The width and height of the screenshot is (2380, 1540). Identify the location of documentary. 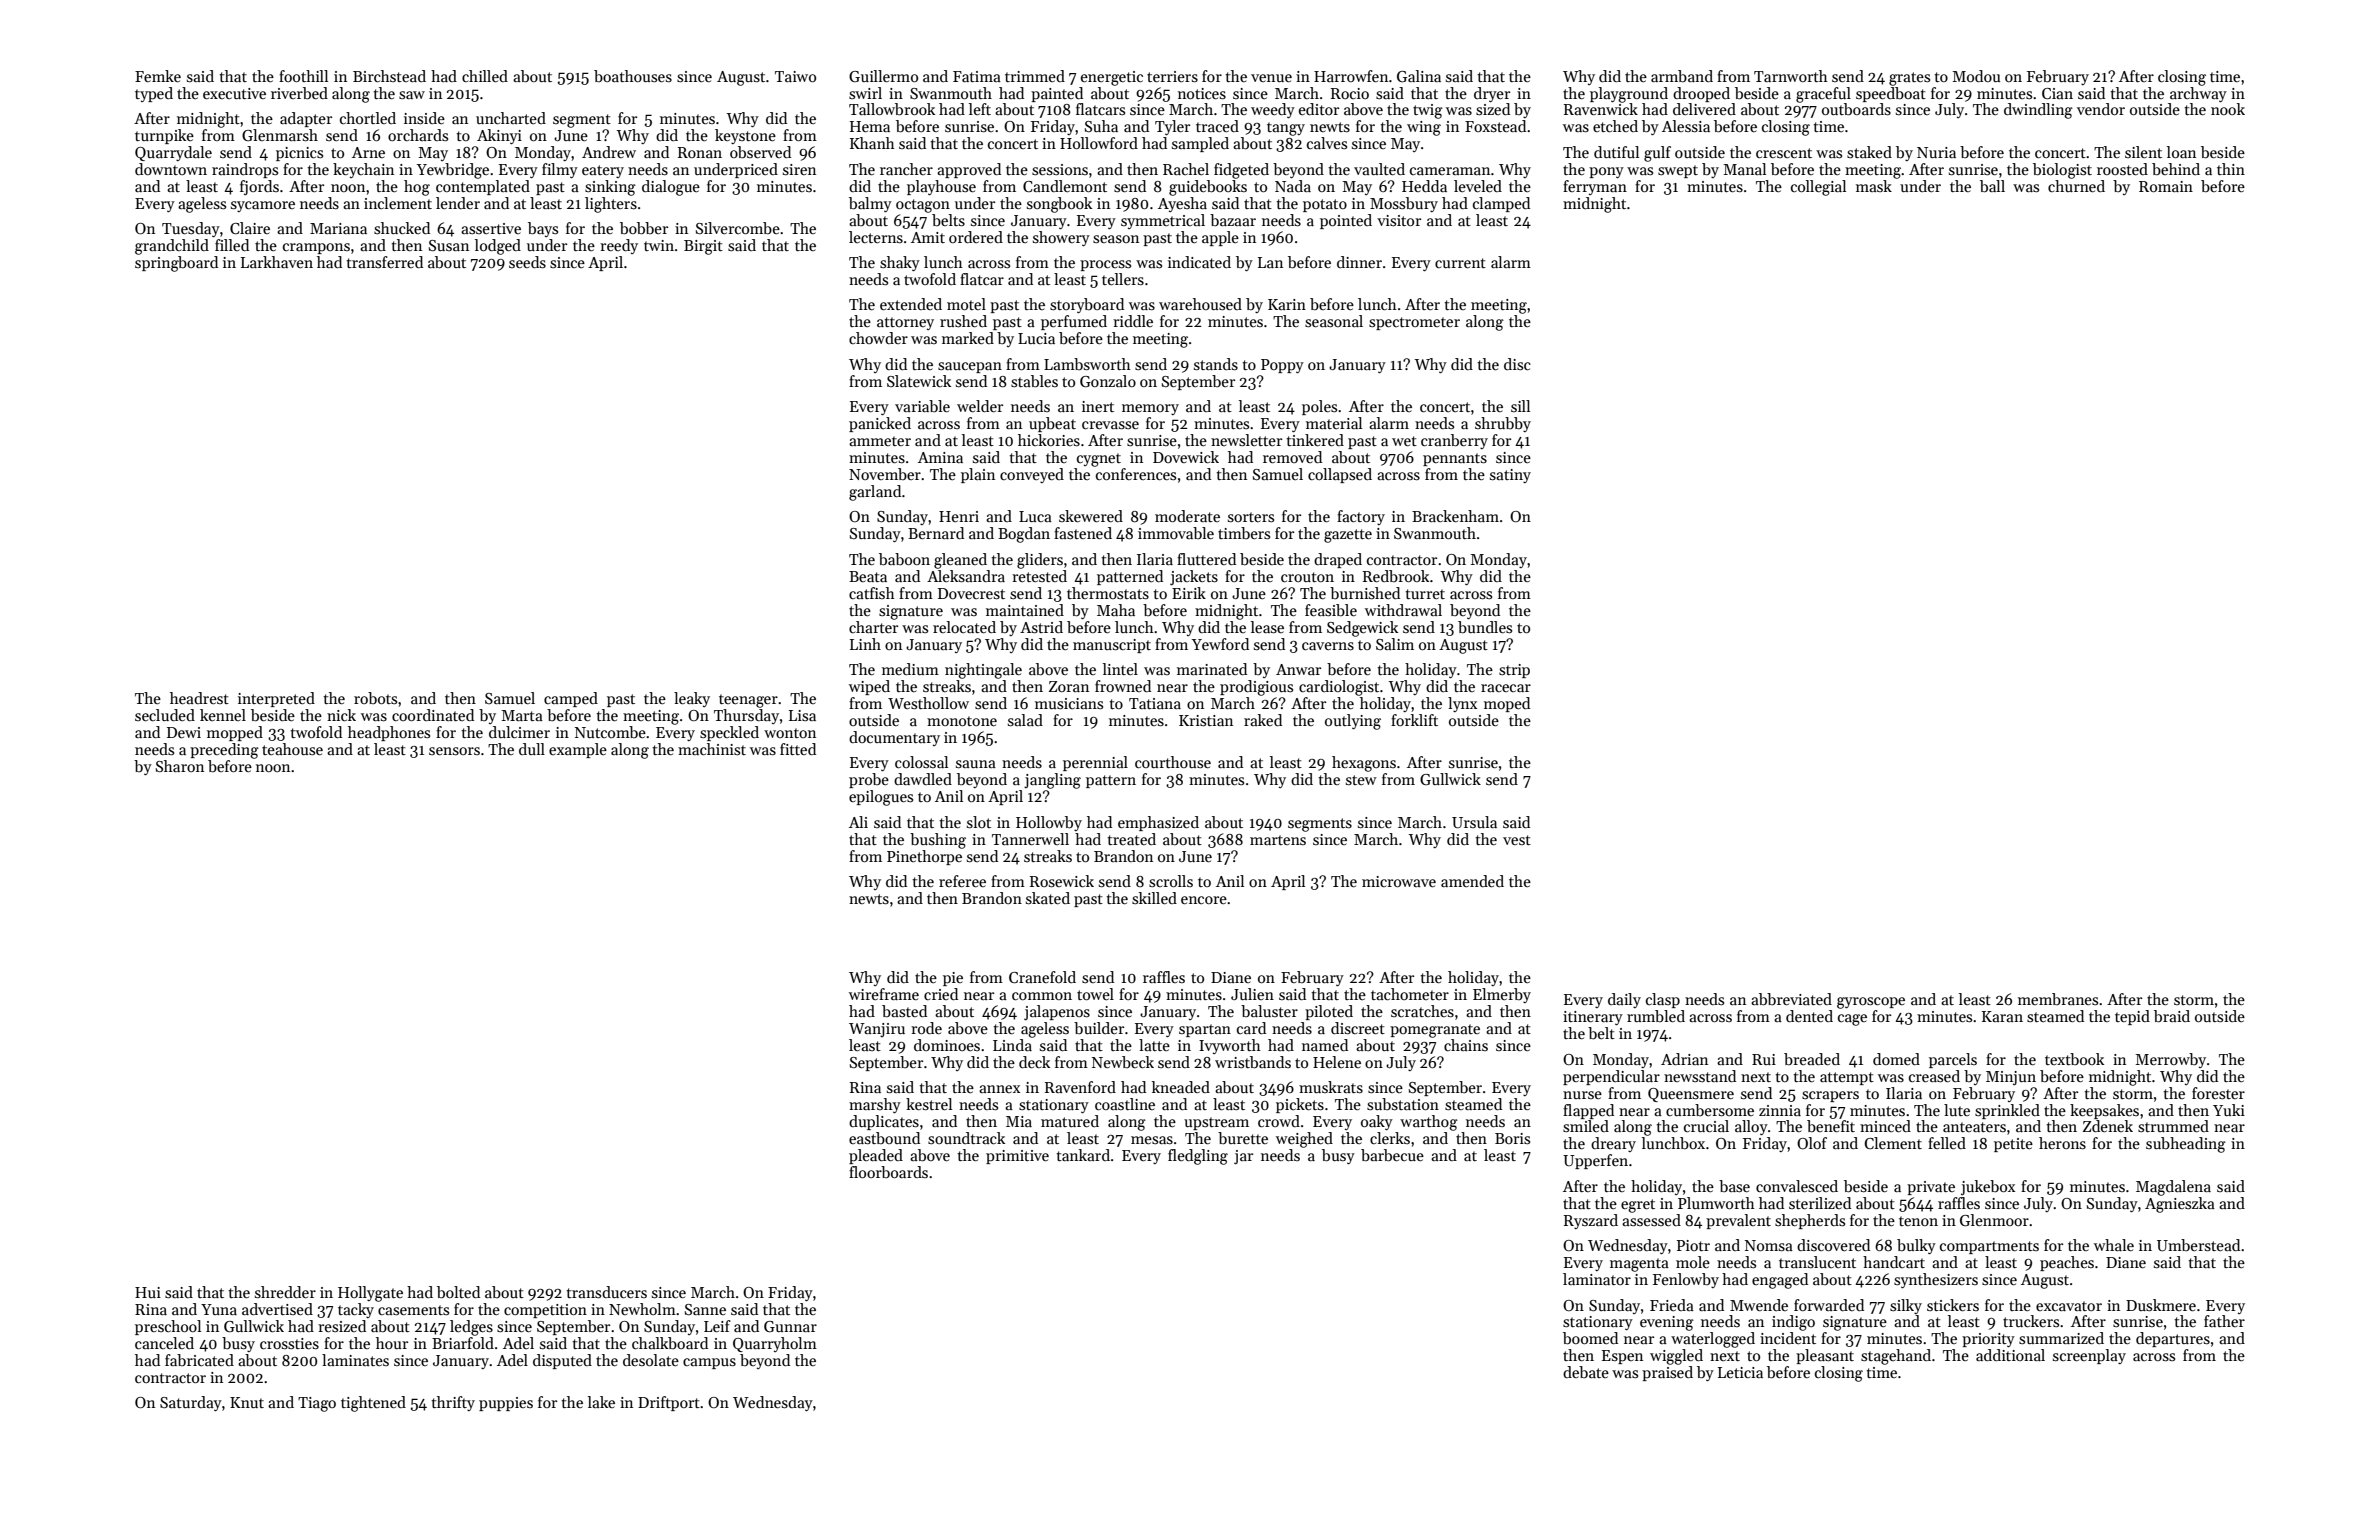
(894, 738).
